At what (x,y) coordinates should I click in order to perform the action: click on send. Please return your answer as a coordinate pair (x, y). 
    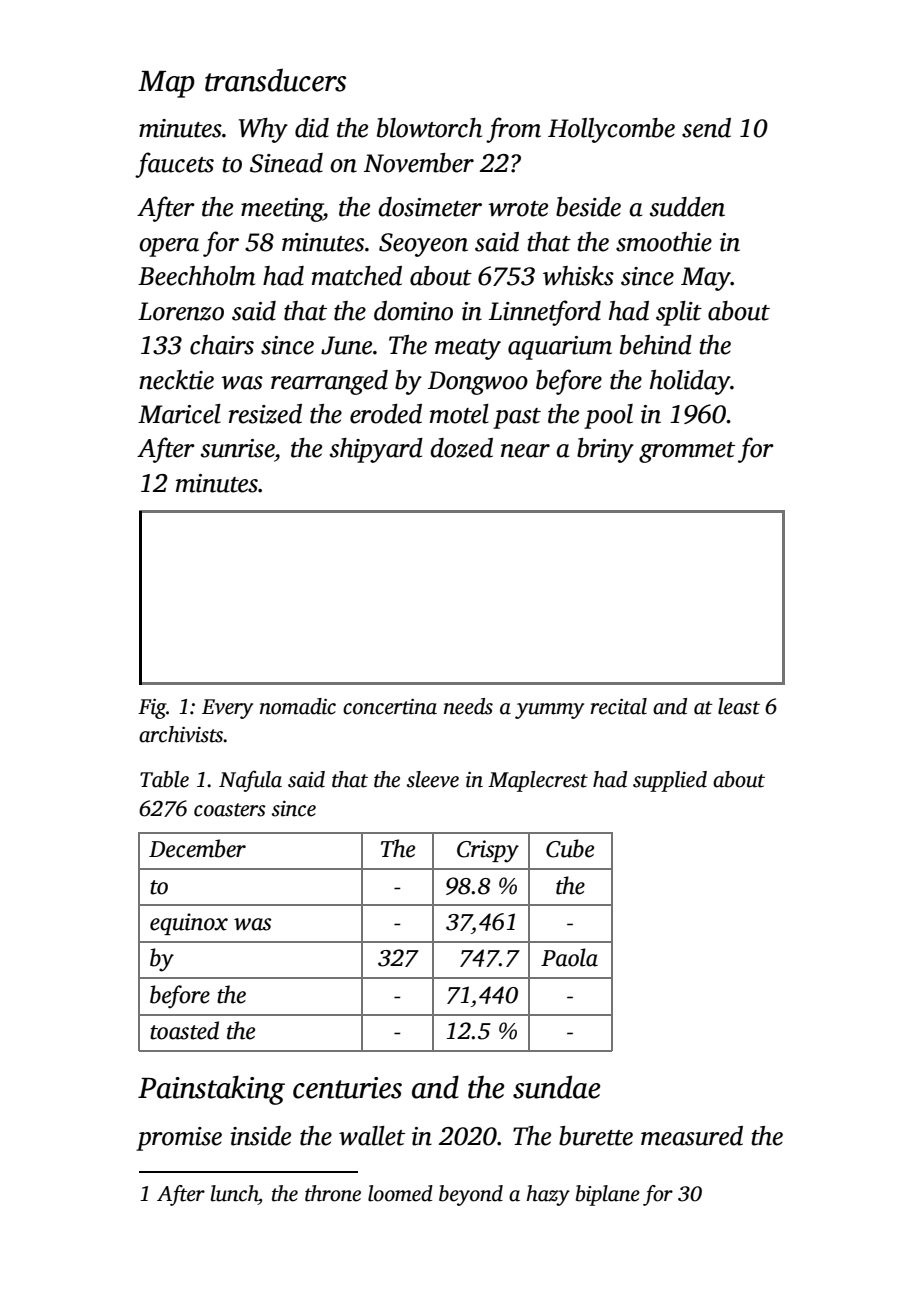
    Looking at the image, I should click on (706, 128).
